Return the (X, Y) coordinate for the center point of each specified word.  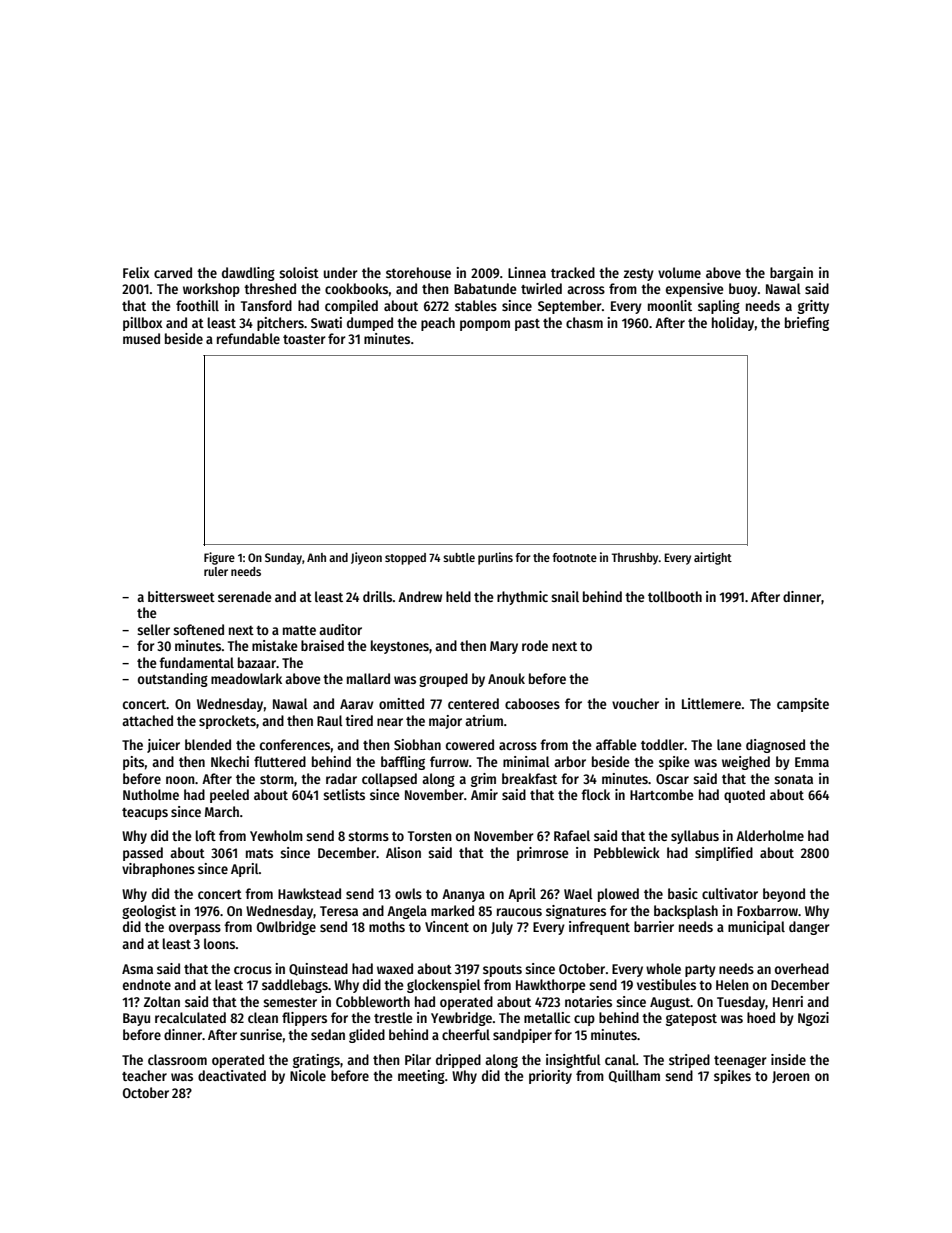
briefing (807, 324)
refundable (248, 338)
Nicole (308, 1075)
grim (483, 780)
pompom (485, 325)
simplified (724, 854)
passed (143, 854)
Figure (219, 558)
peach (438, 324)
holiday (733, 324)
